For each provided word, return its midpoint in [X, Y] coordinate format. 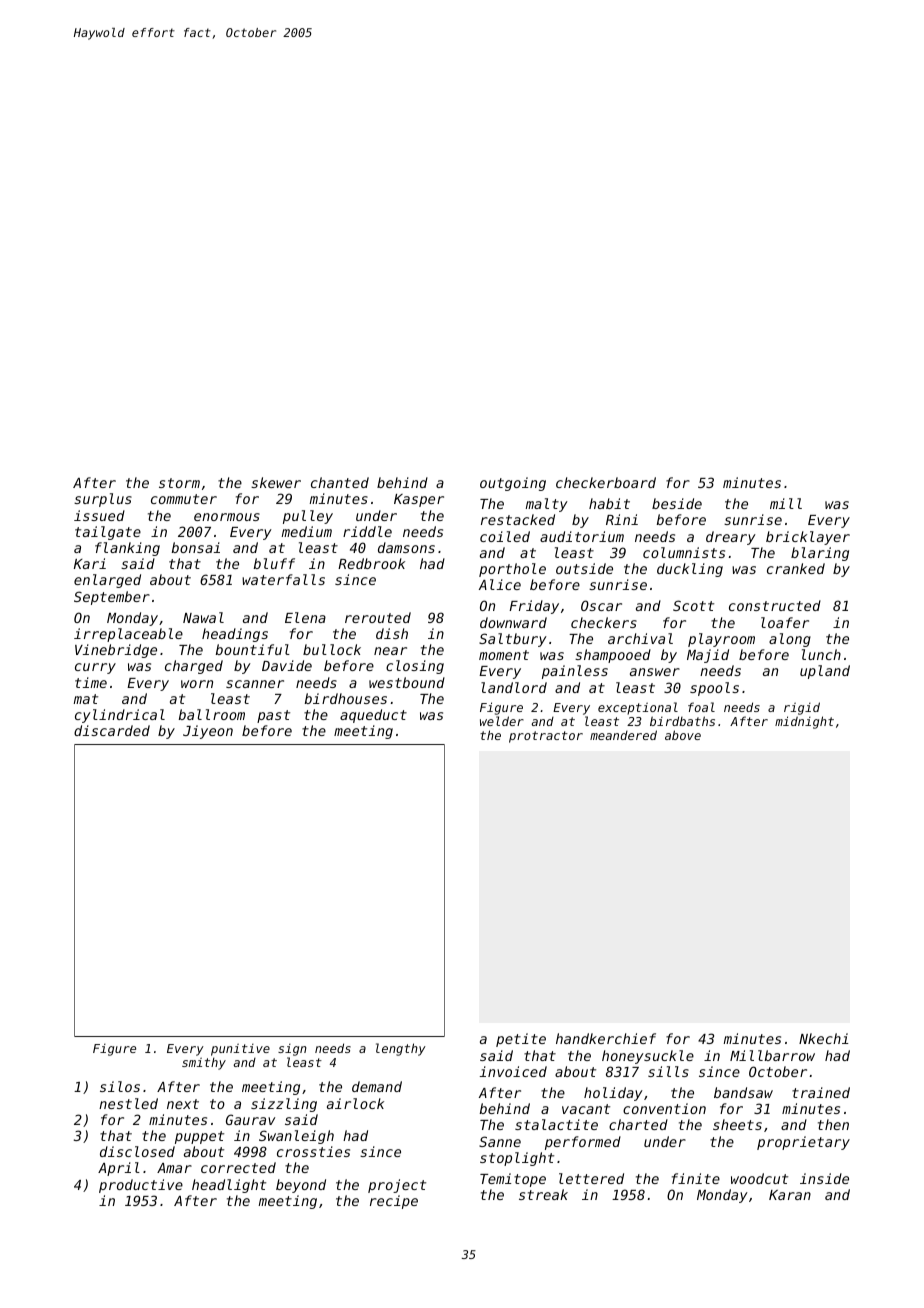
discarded [112, 730]
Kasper [419, 500]
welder [502, 721]
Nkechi [823, 1038]
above [683, 735]
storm [179, 483]
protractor [546, 737]
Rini [622, 519]
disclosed [137, 1151]
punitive [240, 1050]
